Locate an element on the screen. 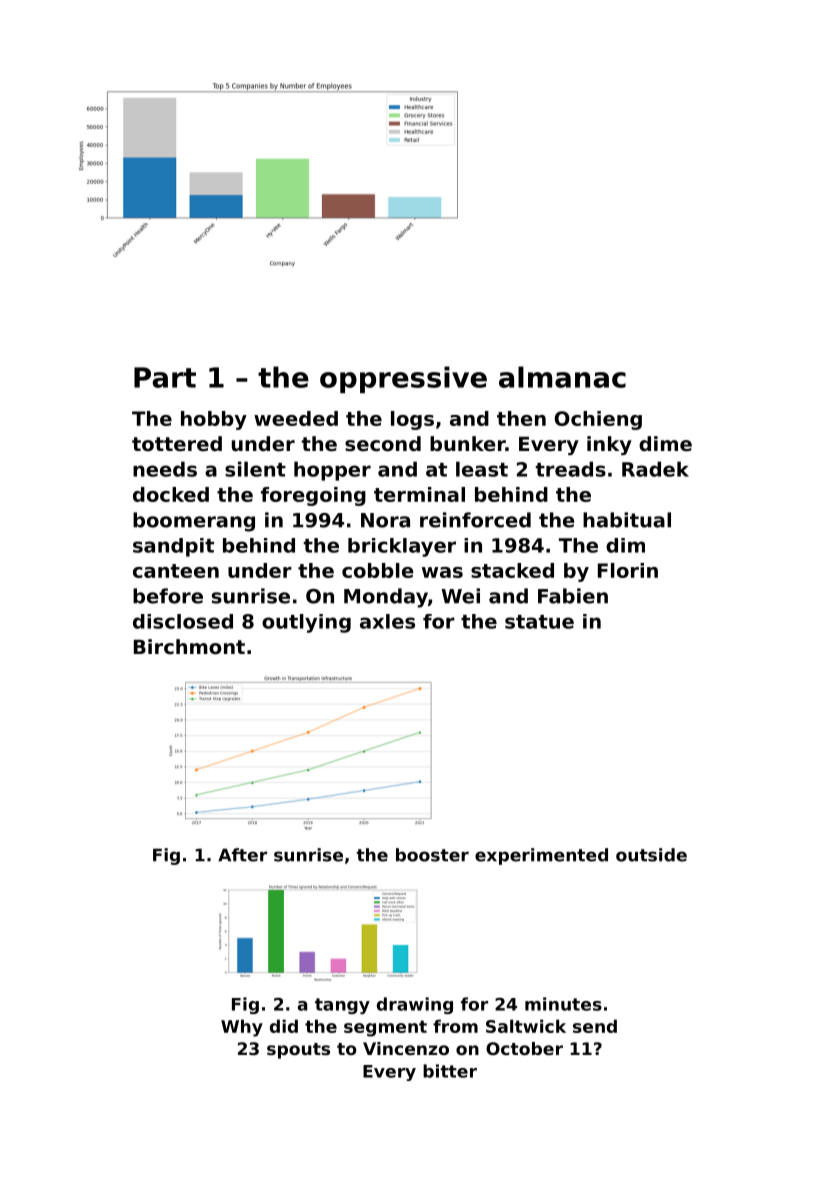 This screenshot has height=1191, width=839. statue is located at coordinates (539, 622).
